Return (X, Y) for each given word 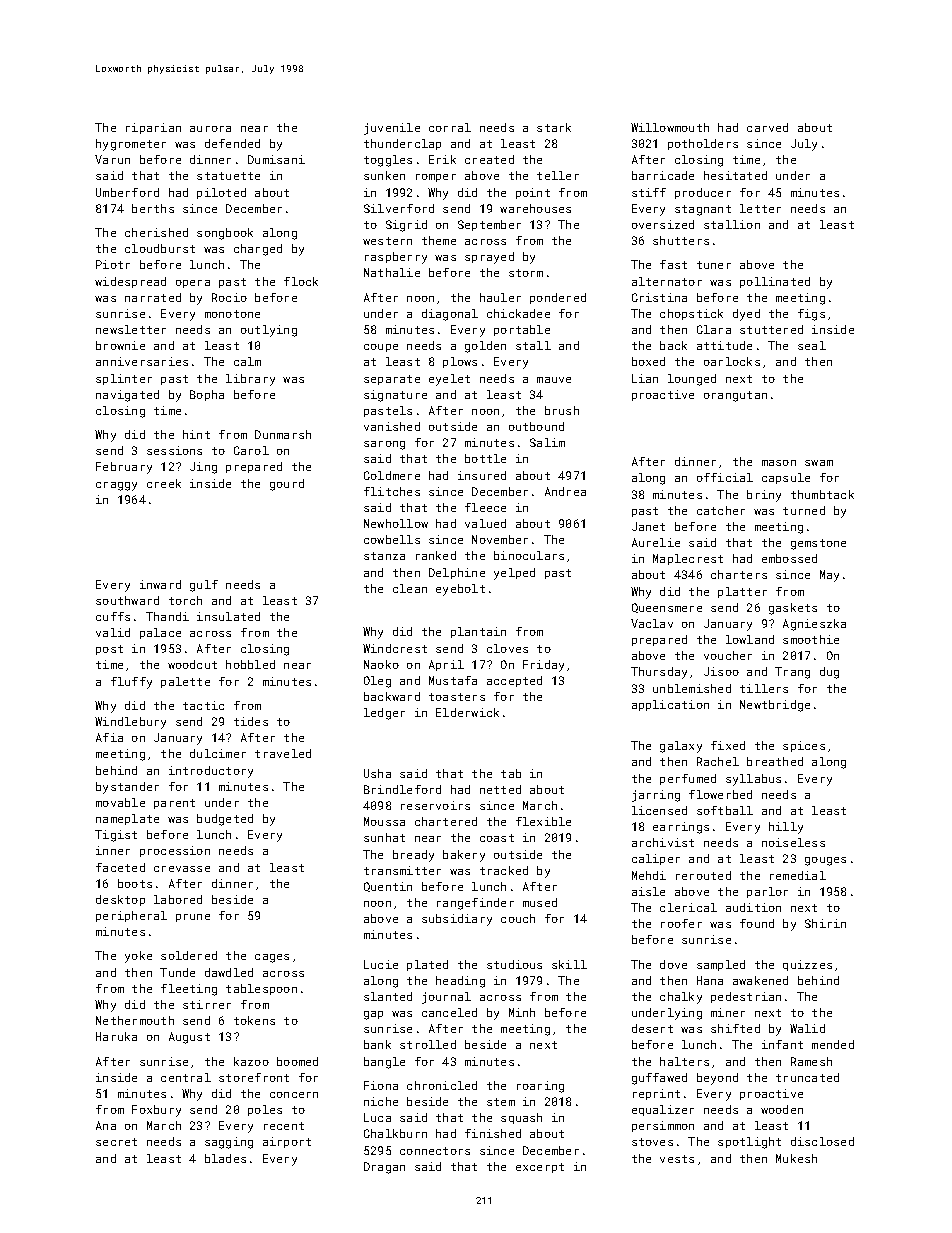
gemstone (818, 544)
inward (160, 584)
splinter (124, 379)
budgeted (225, 820)
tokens (254, 1020)
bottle (485, 458)
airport (287, 1142)
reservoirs (435, 805)
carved (767, 127)
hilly (786, 828)
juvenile (392, 129)
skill (569, 964)
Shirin (825, 923)
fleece (485, 507)
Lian (645, 378)
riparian (153, 128)
